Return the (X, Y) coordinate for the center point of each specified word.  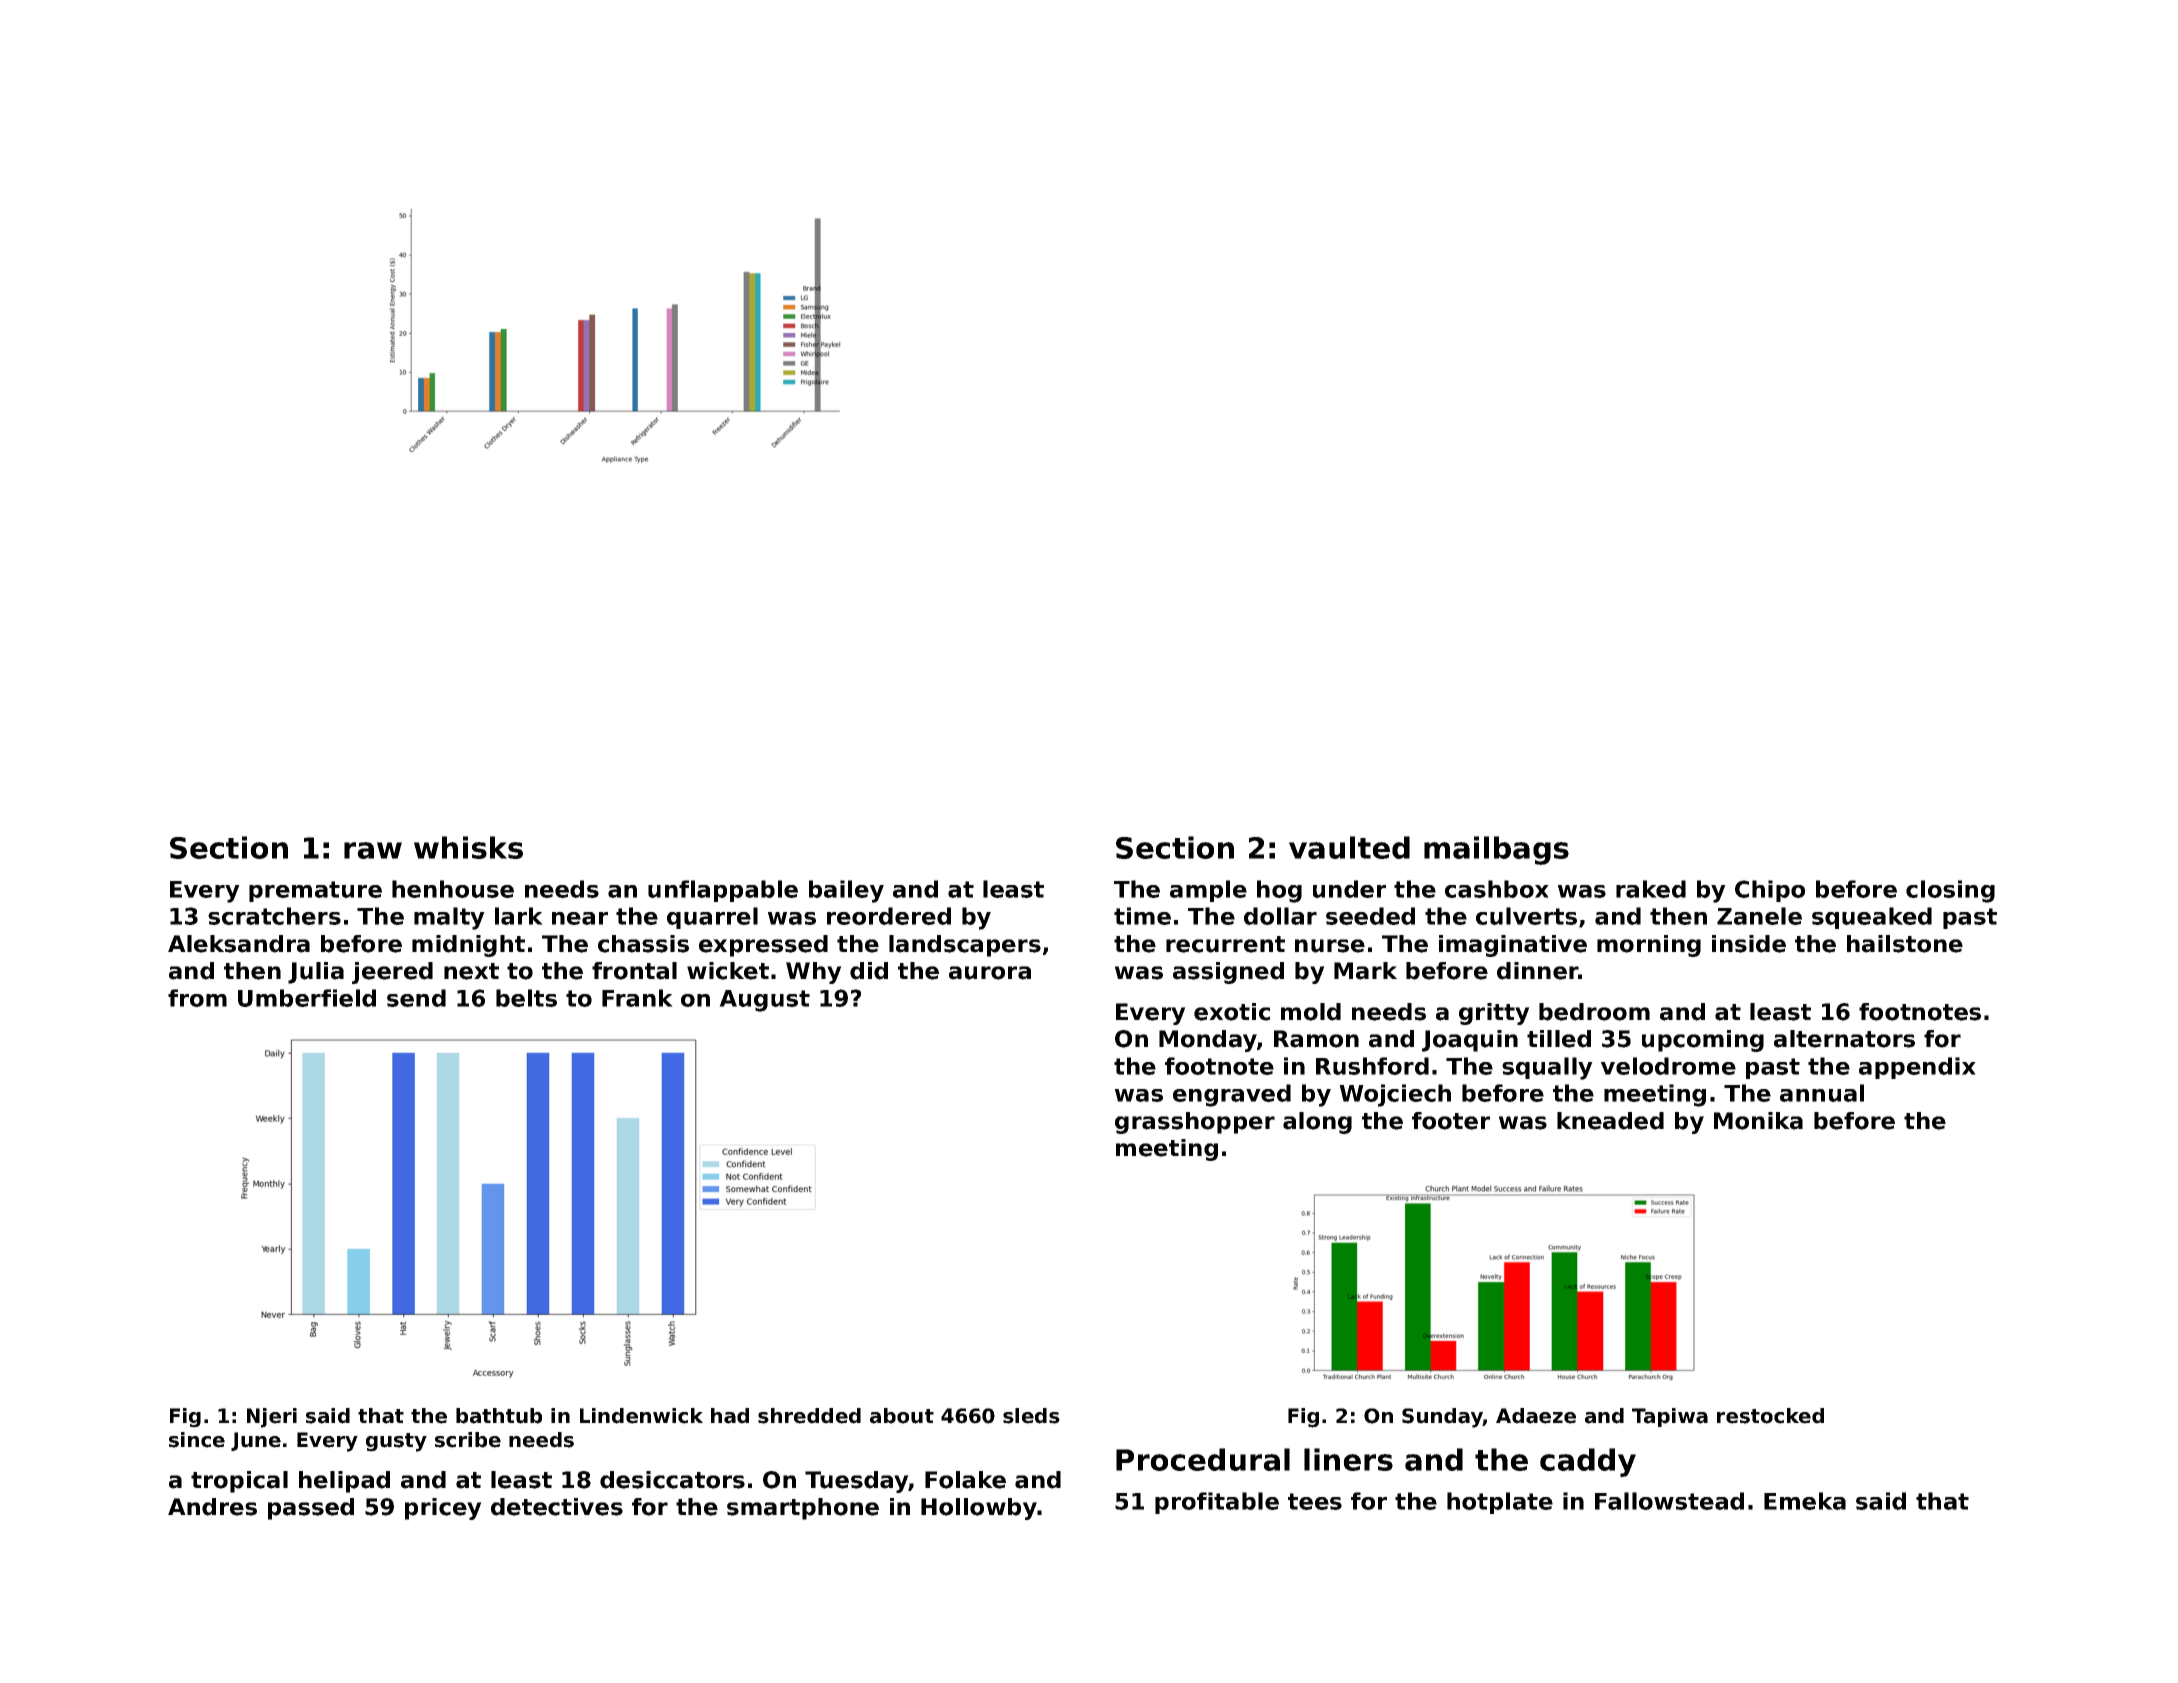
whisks (468, 847)
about (902, 1416)
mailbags (1496, 850)
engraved (1232, 1095)
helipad (344, 1482)
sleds (1031, 1416)
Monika (1758, 1121)
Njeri (272, 1418)
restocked (1770, 1416)
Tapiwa (1670, 1417)
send (416, 998)
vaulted (1349, 847)
